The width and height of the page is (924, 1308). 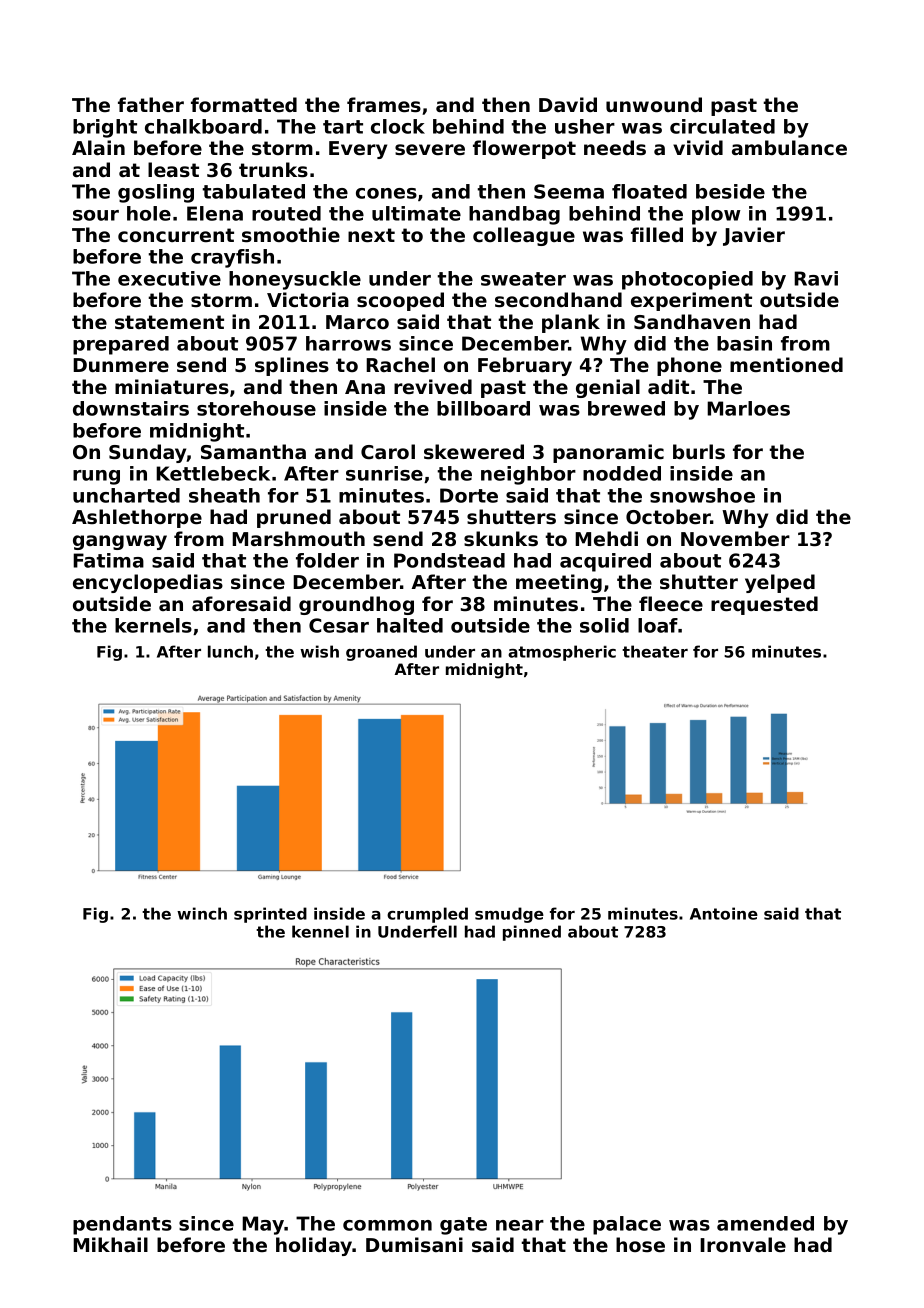 I want to click on adit, so click(x=668, y=386).
